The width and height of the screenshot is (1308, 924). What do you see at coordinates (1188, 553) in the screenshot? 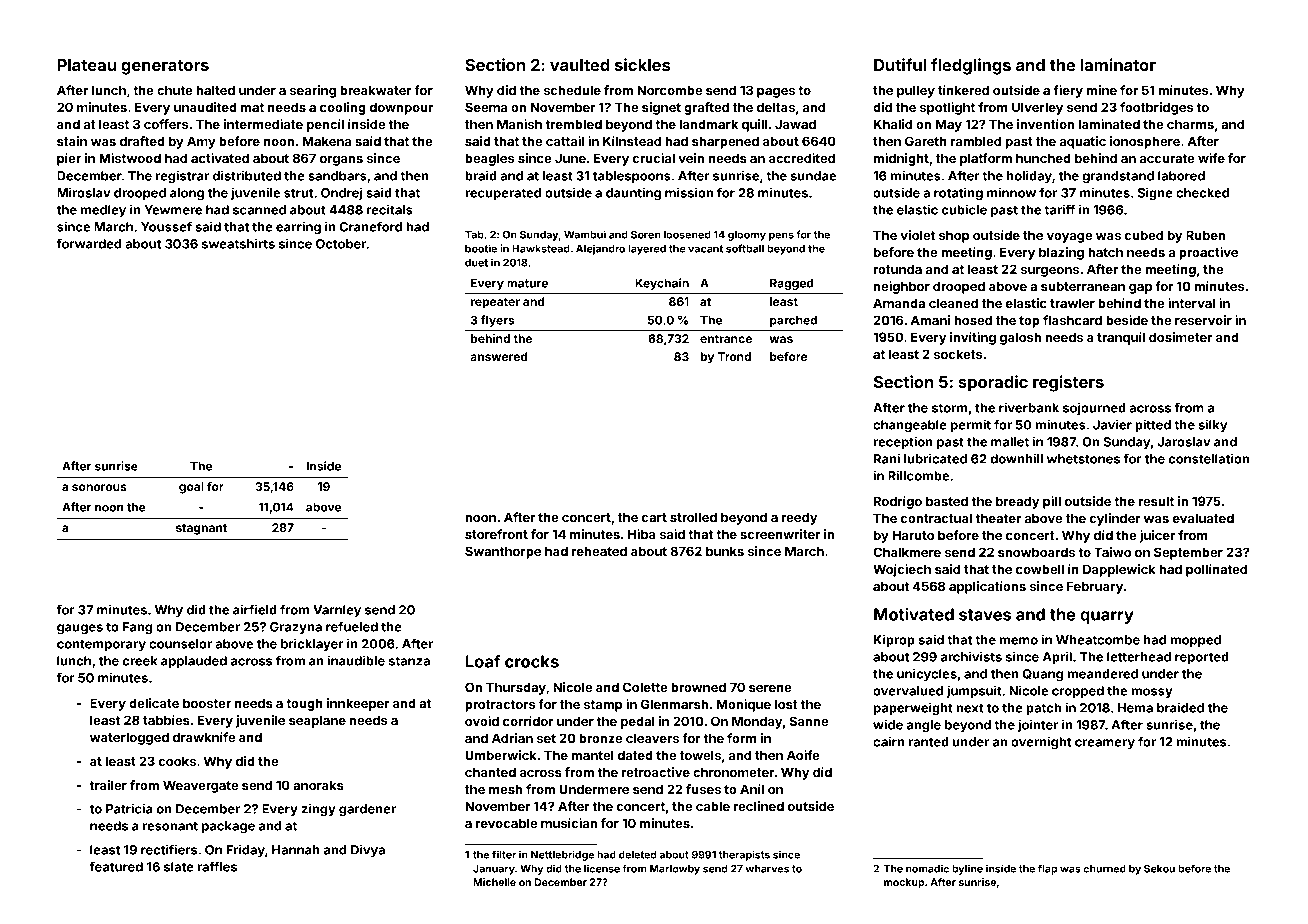
I see `September` at bounding box center [1188, 553].
